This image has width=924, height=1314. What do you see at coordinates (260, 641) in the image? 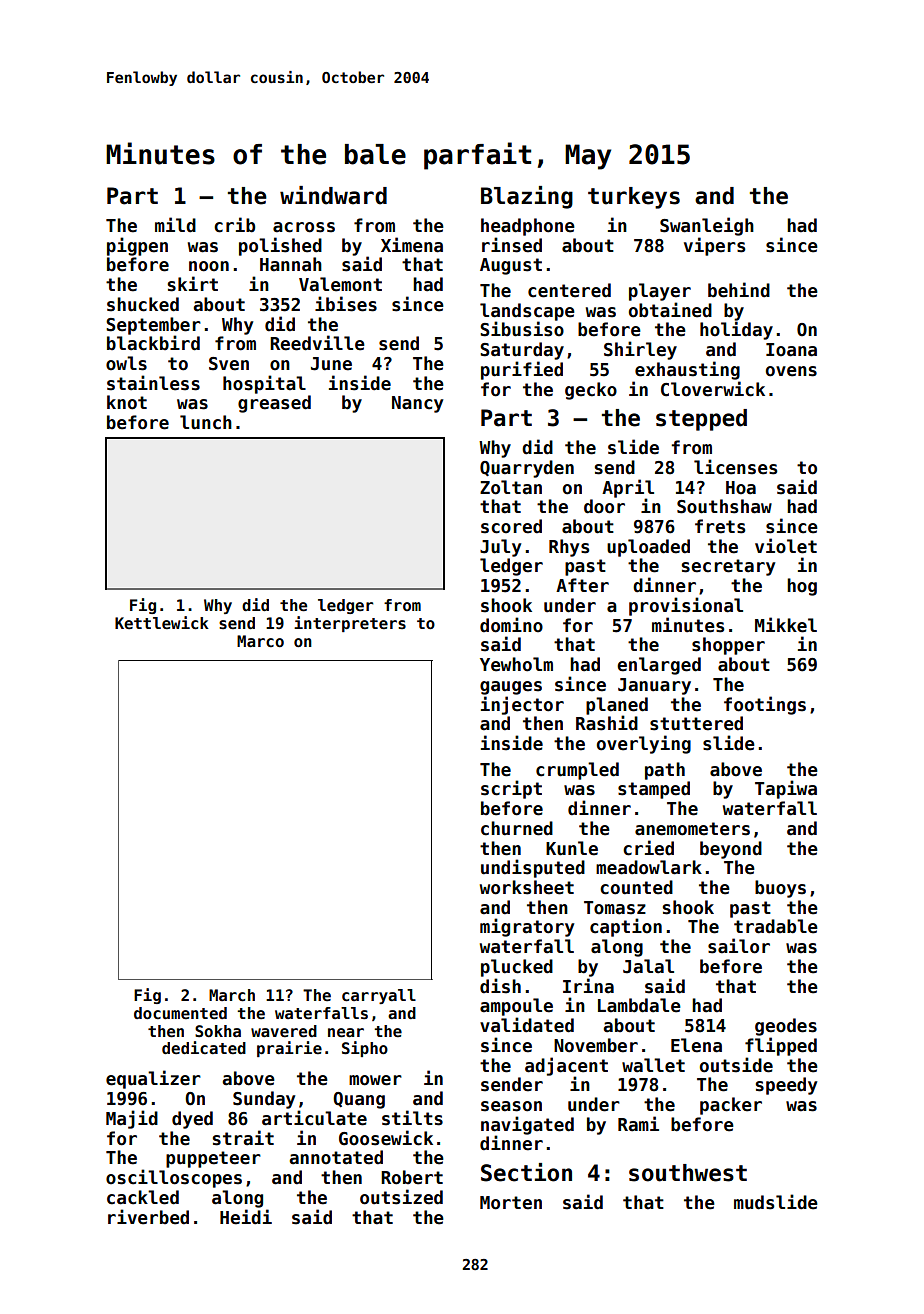
I see `Marco` at bounding box center [260, 641].
